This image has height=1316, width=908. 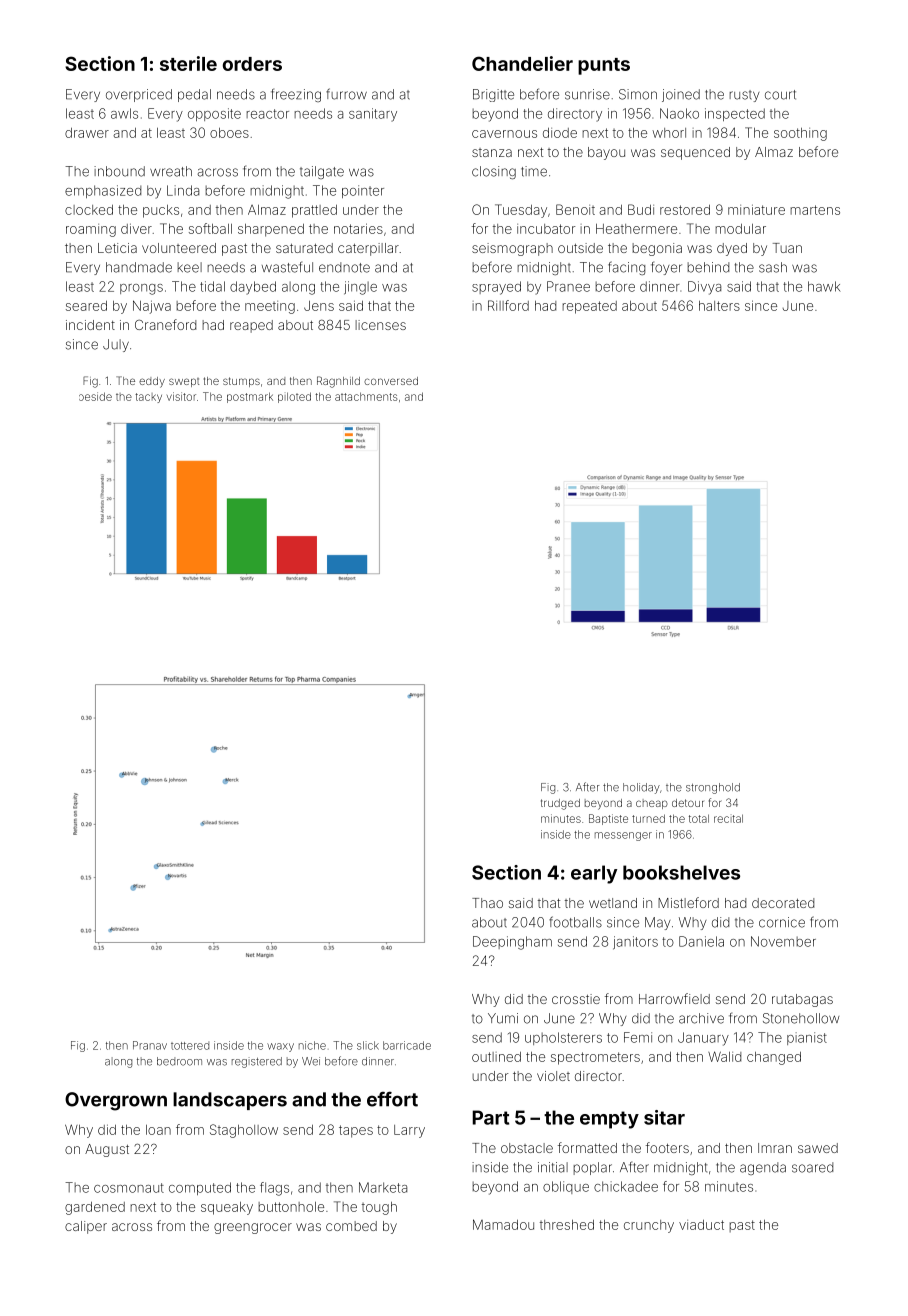 I want to click on barricade, so click(x=407, y=1045).
